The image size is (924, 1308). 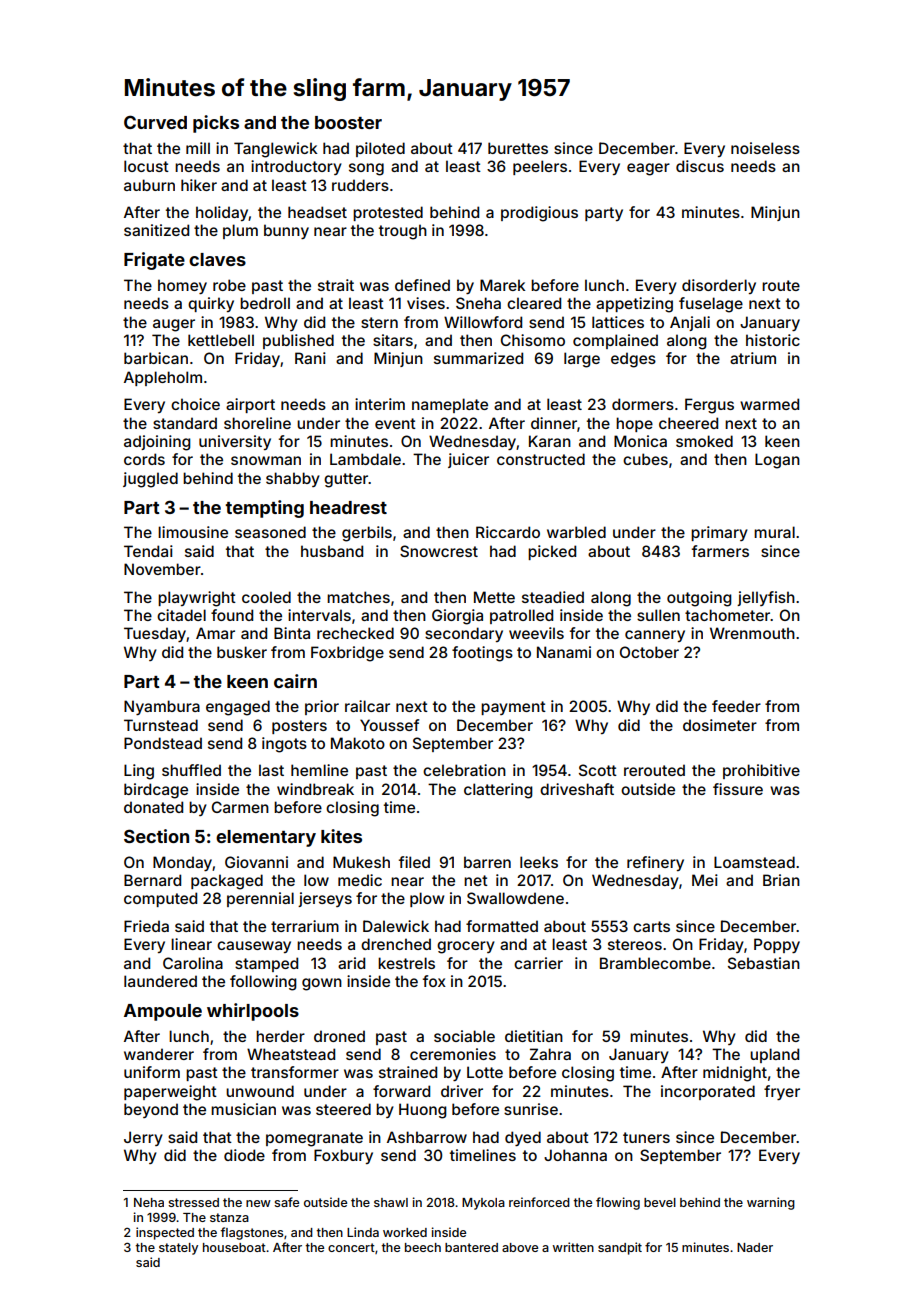 What do you see at coordinates (765, 148) in the screenshot?
I see `noiseless` at bounding box center [765, 148].
